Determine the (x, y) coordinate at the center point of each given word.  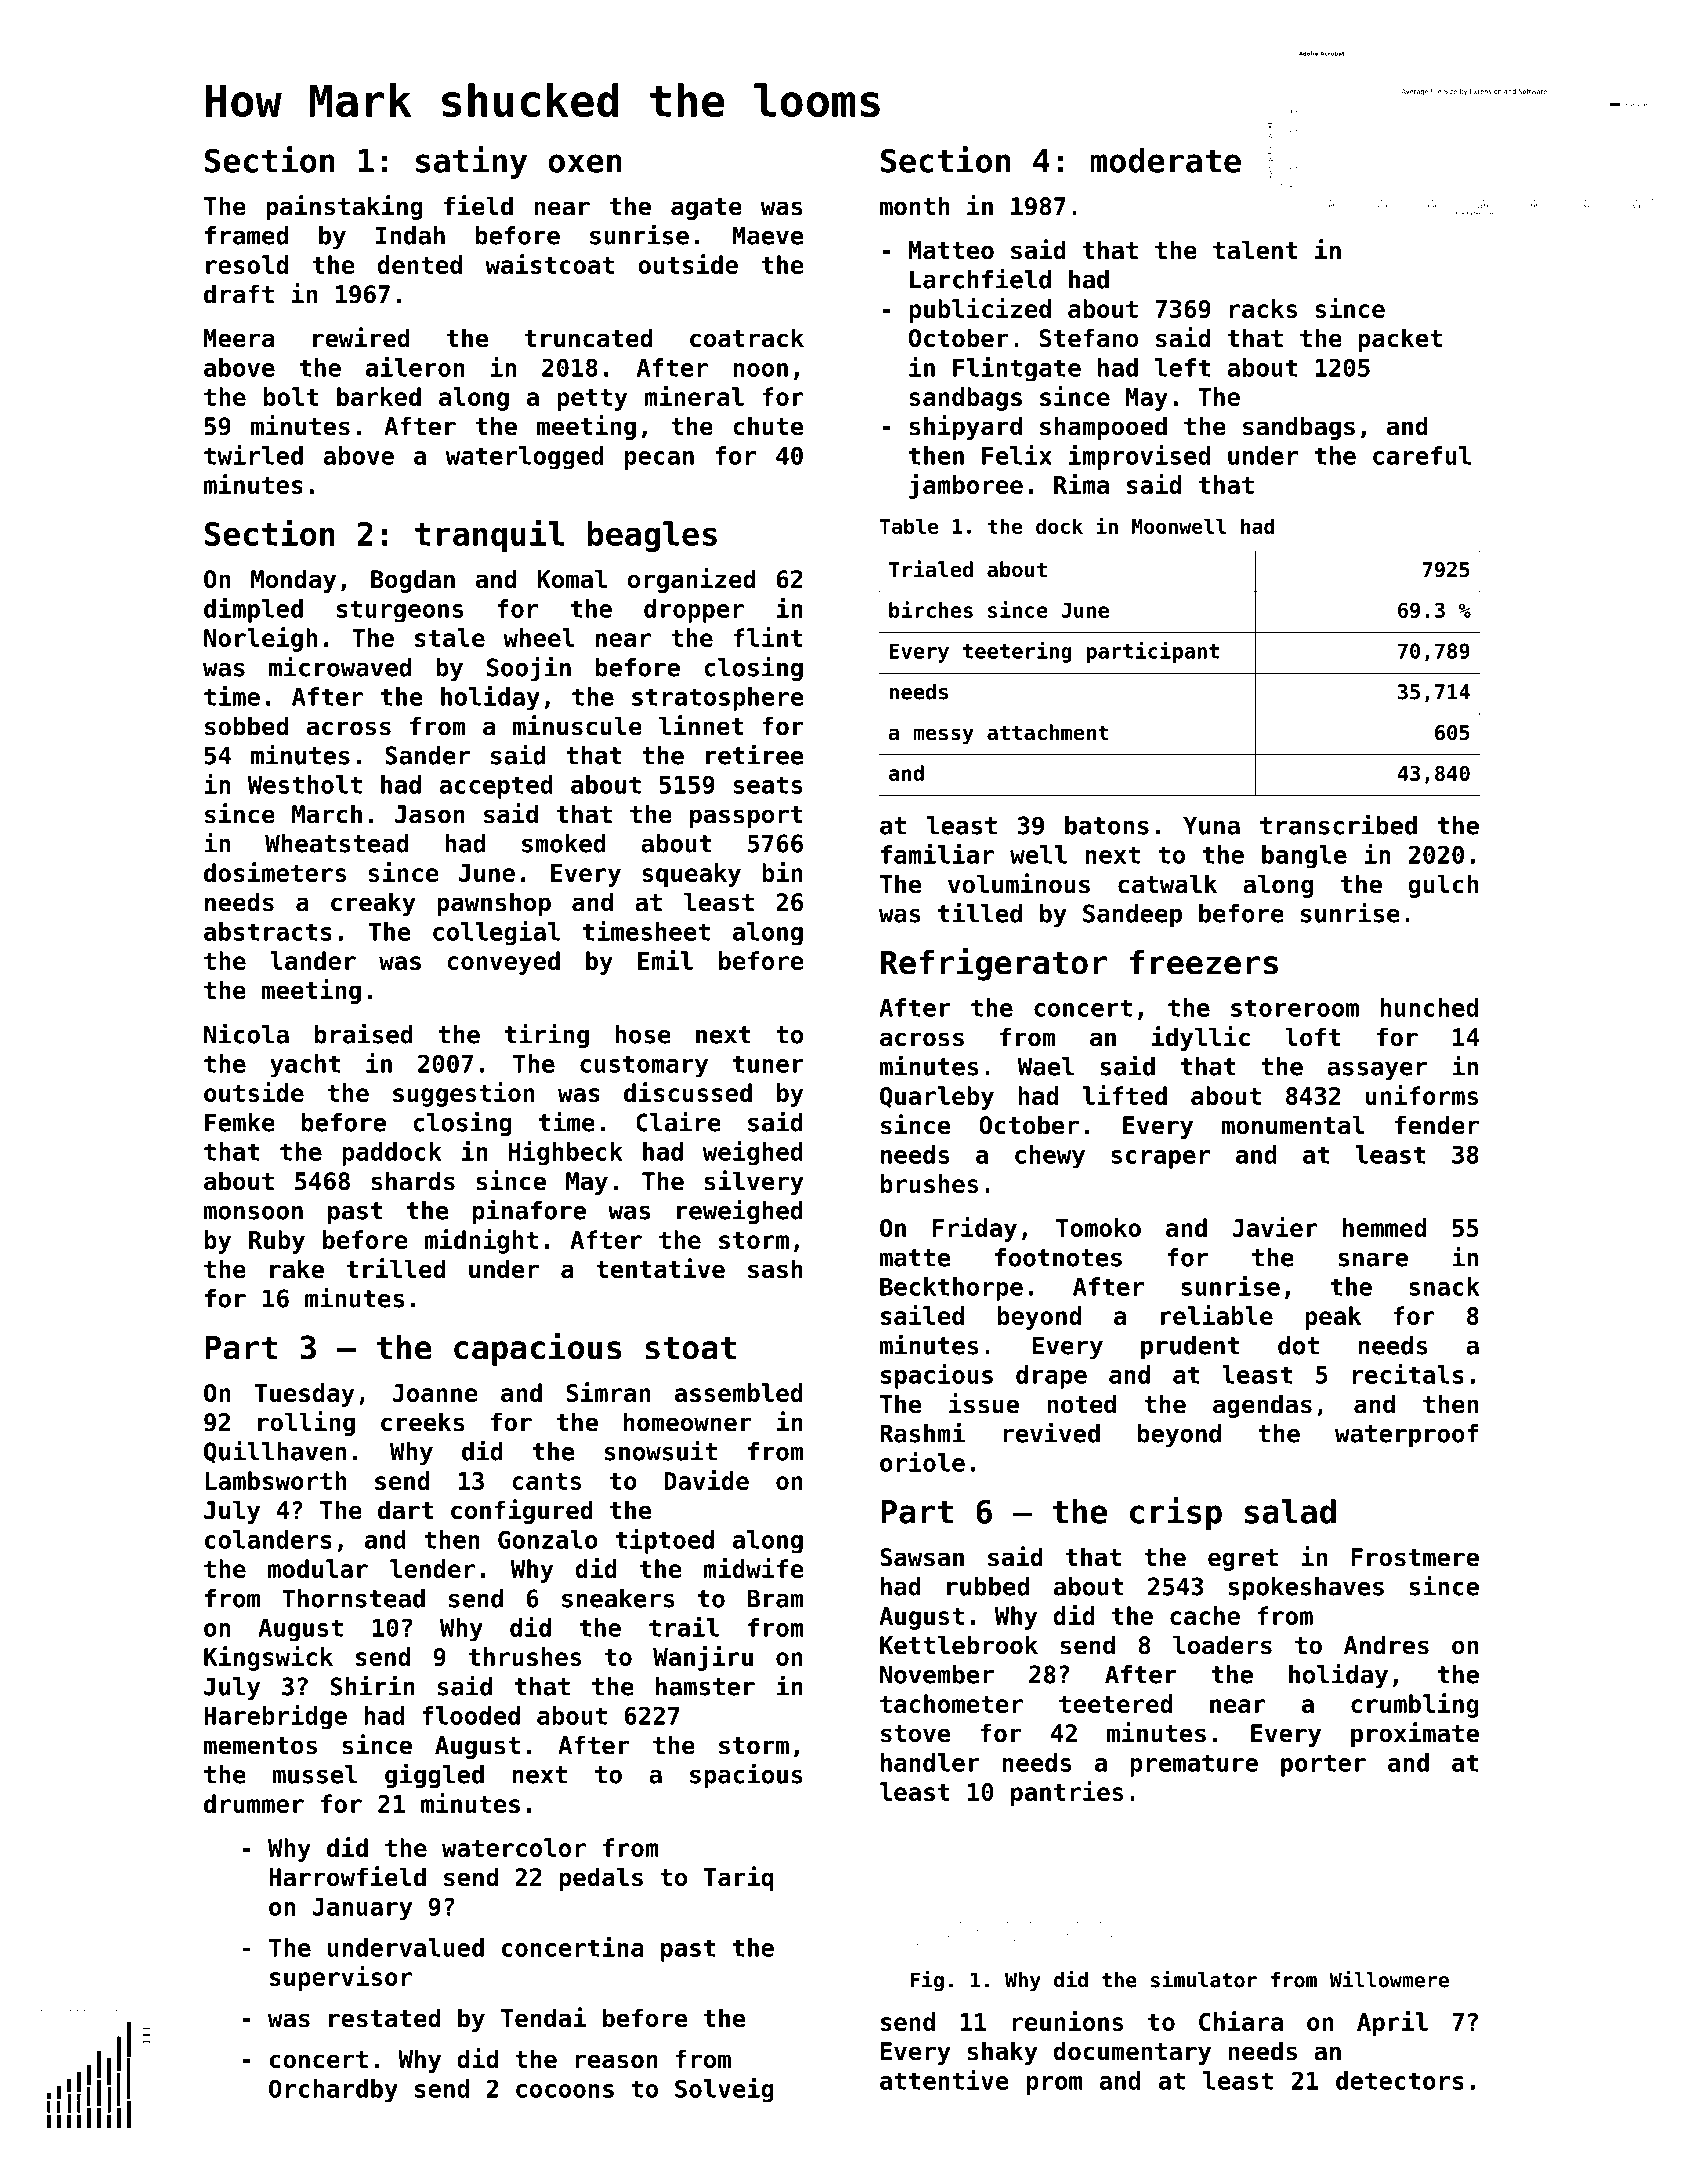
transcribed (1338, 824)
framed (246, 235)
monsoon (253, 1213)
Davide (706, 1480)
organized (691, 580)
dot (1298, 1345)
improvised (1139, 457)
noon (761, 370)
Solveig (724, 2090)
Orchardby (333, 2091)
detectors (1400, 2080)
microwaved (340, 666)
